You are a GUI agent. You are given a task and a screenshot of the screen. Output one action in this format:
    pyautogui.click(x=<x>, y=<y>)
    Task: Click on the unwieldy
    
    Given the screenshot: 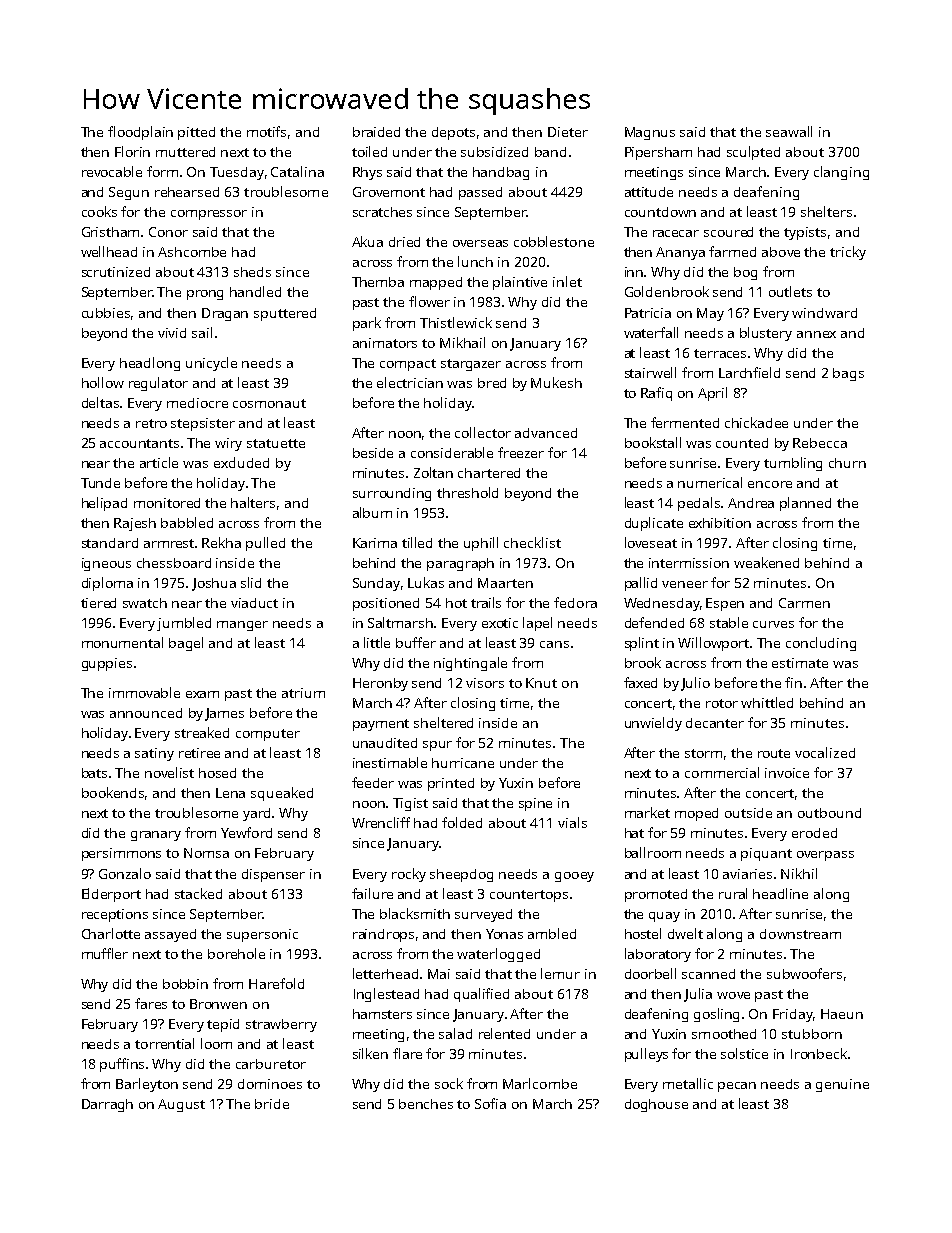 What is the action you would take?
    pyautogui.click(x=653, y=724)
